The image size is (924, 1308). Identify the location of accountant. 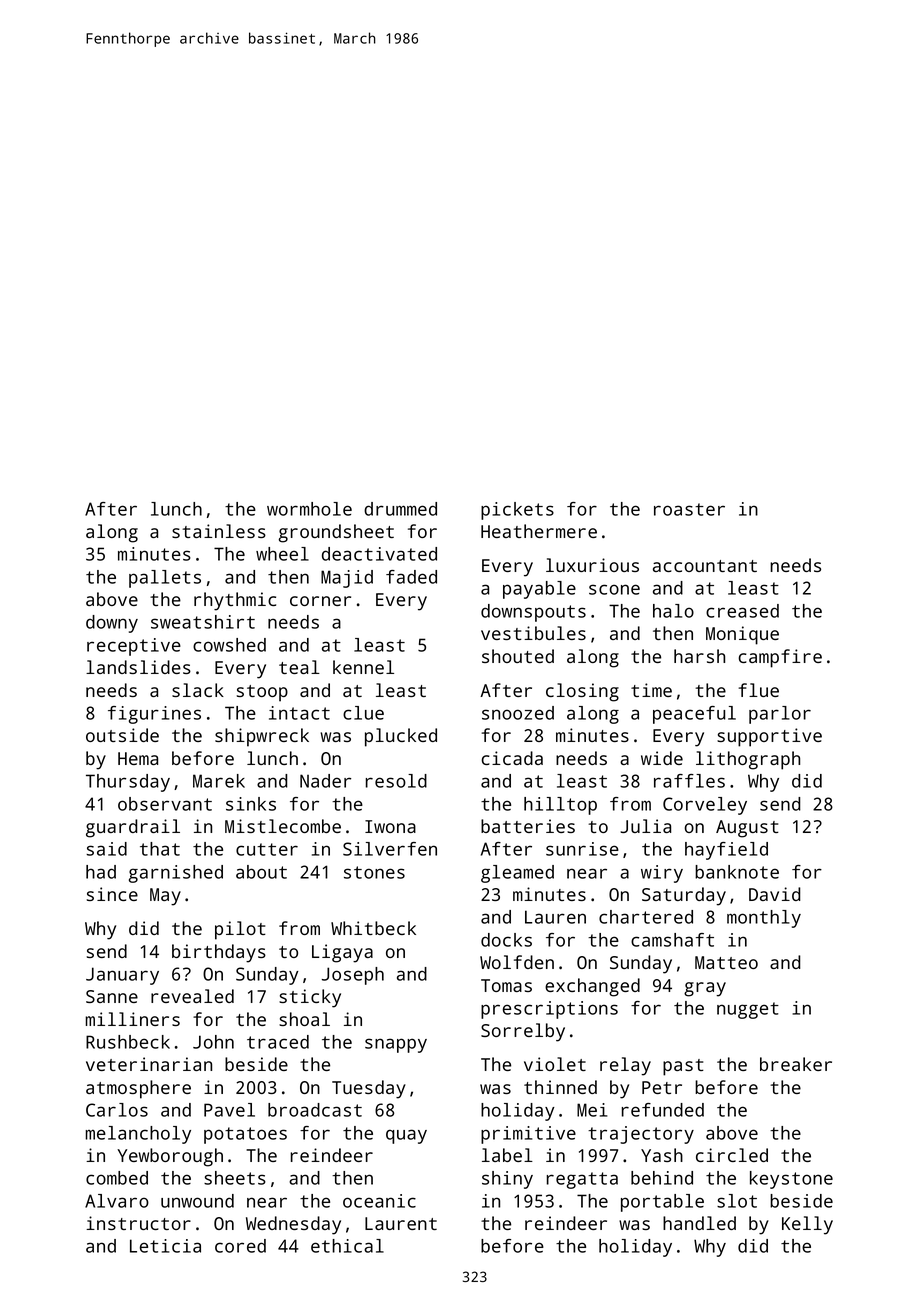
(705, 566).
